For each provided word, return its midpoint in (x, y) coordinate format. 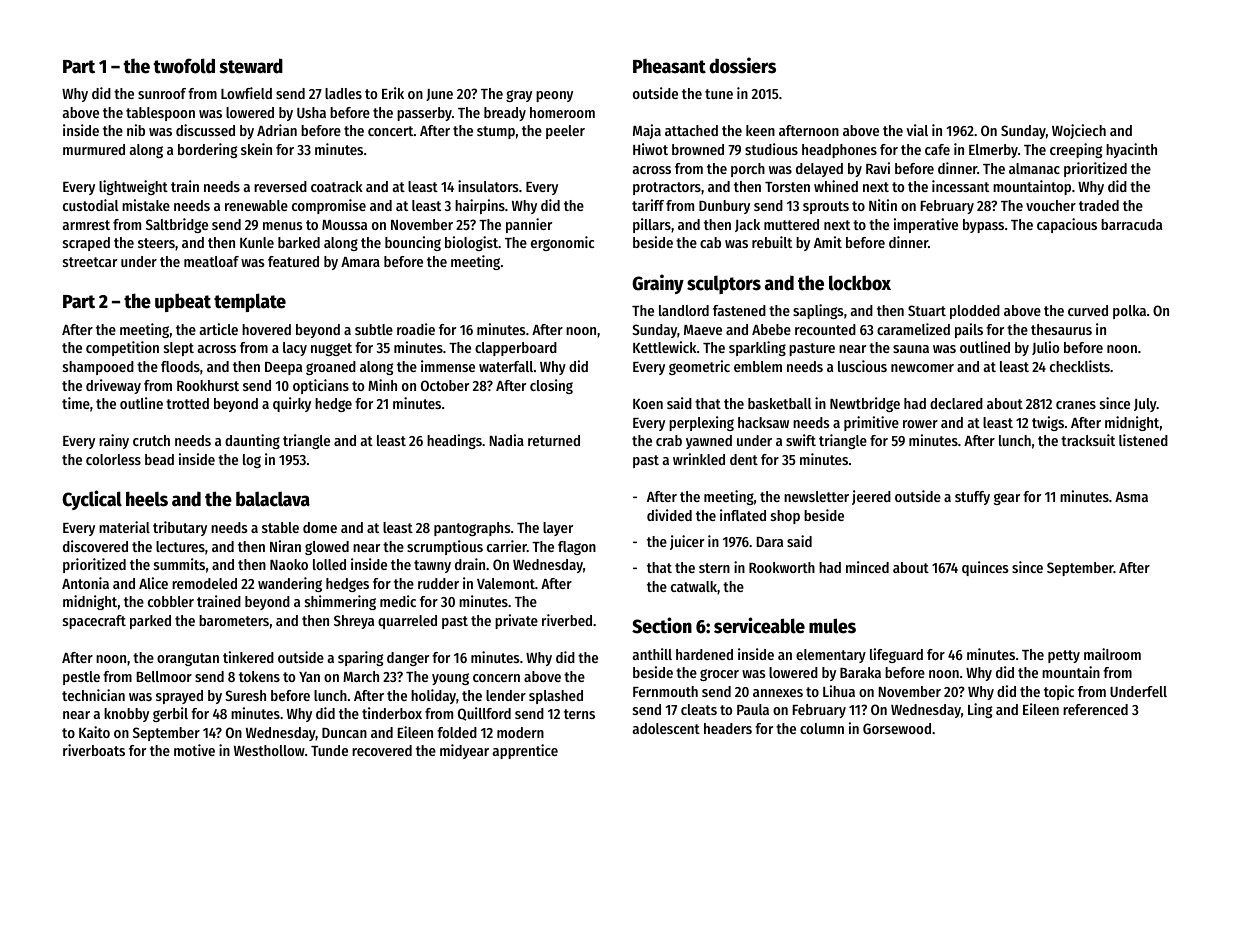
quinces (985, 568)
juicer (687, 542)
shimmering (340, 602)
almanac (1034, 168)
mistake (146, 205)
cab (710, 242)
